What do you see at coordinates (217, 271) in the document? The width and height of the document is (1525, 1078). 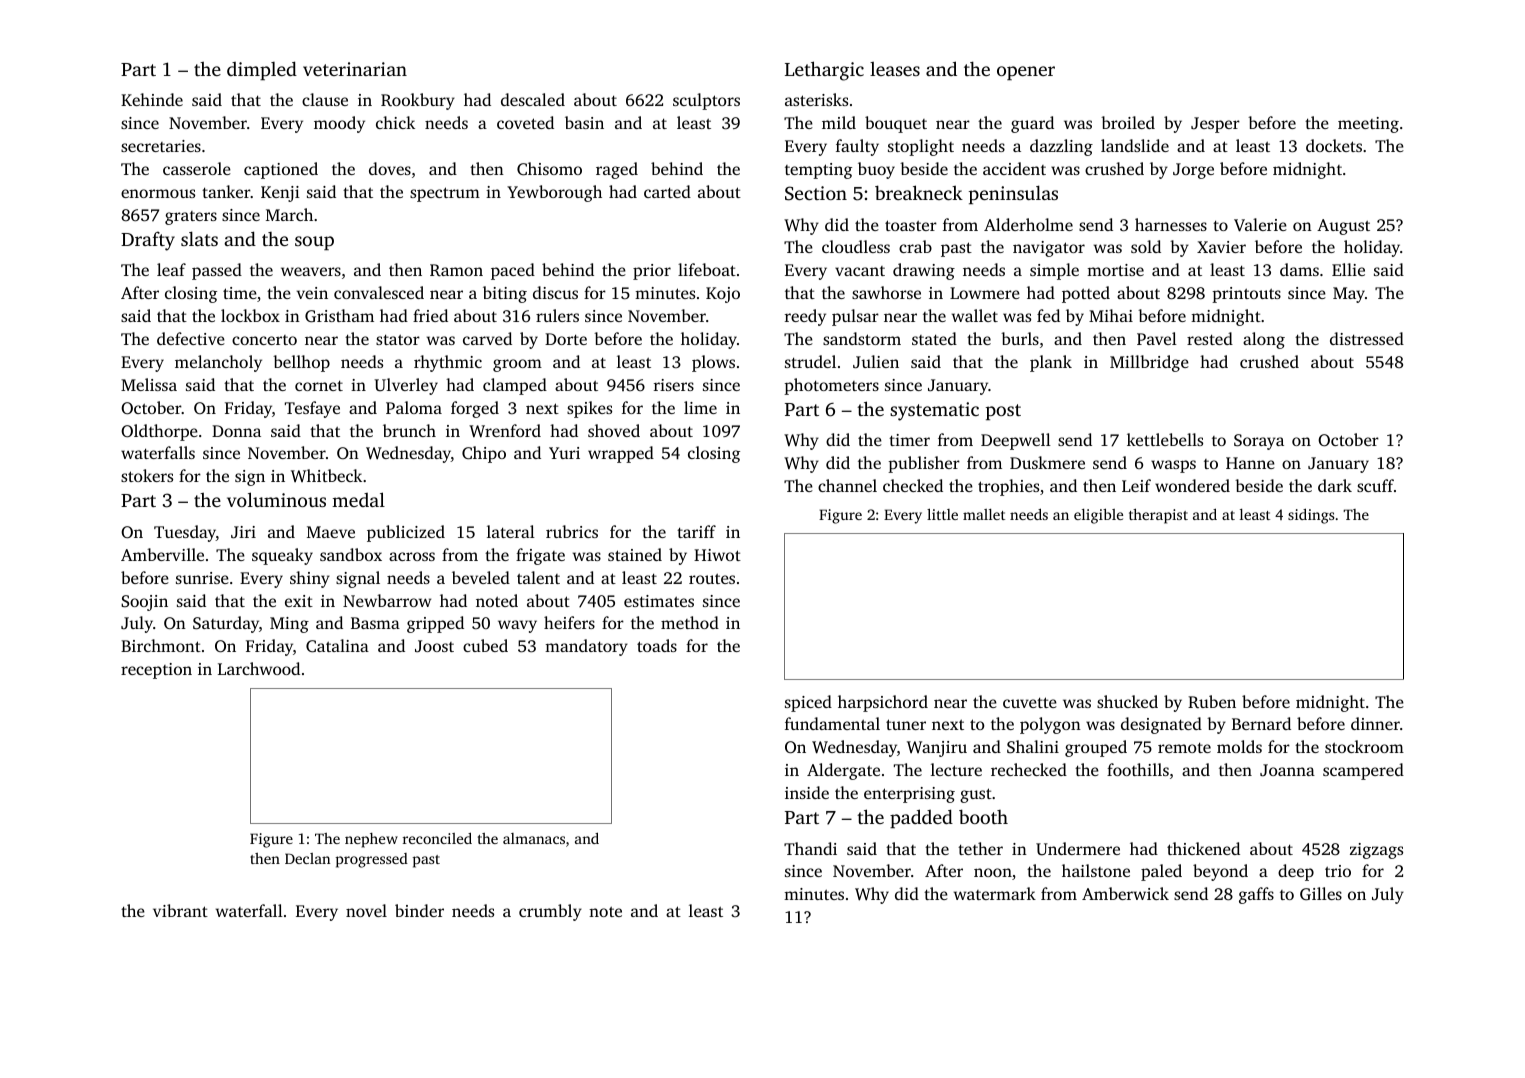 I see `passed` at bounding box center [217, 271].
